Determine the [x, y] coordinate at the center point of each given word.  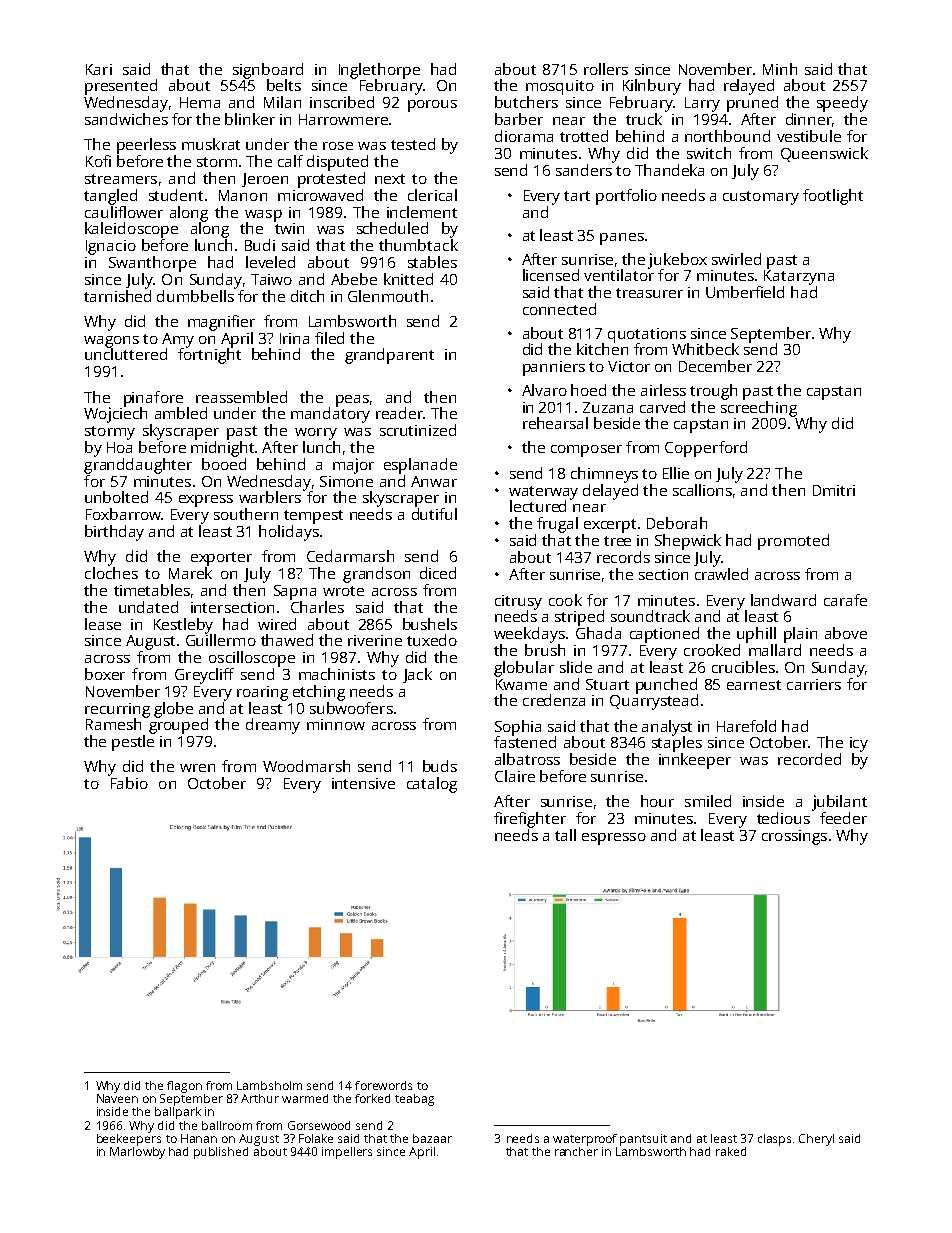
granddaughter [138, 466]
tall [565, 835]
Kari [99, 69]
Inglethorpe [379, 71]
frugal [557, 525]
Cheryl [816, 1140]
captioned [664, 635]
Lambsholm [269, 1085]
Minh [780, 69]
